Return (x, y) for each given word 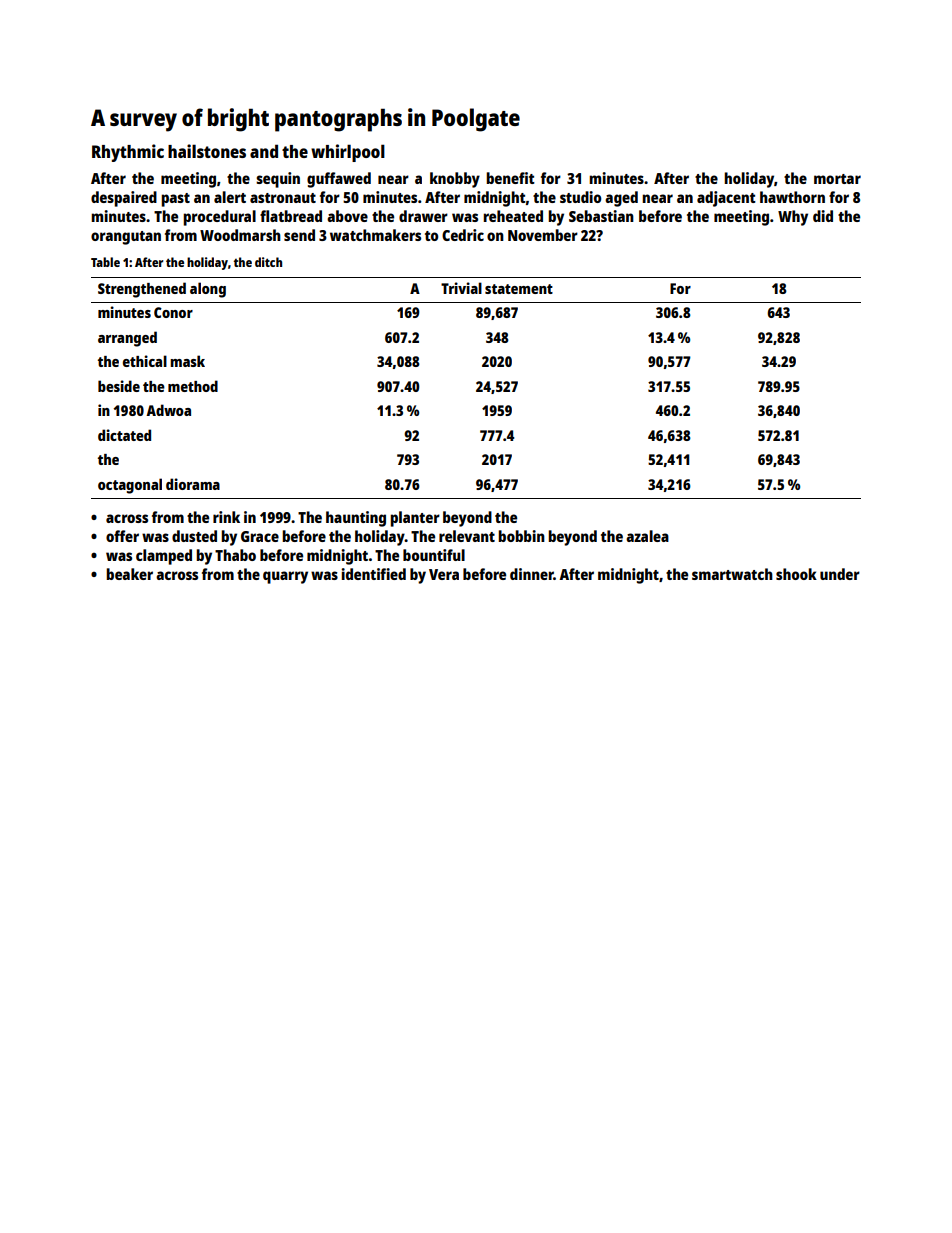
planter (415, 519)
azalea (647, 536)
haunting (356, 519)
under (840, 574)
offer (122, 536)
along (208, 290)
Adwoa (168, 410)
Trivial (461, 288)
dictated (124, 435)
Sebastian (601, 216)
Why (793, 218)
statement (519, 289)
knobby (455, 180)
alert (230, 197)
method (193, 386)
